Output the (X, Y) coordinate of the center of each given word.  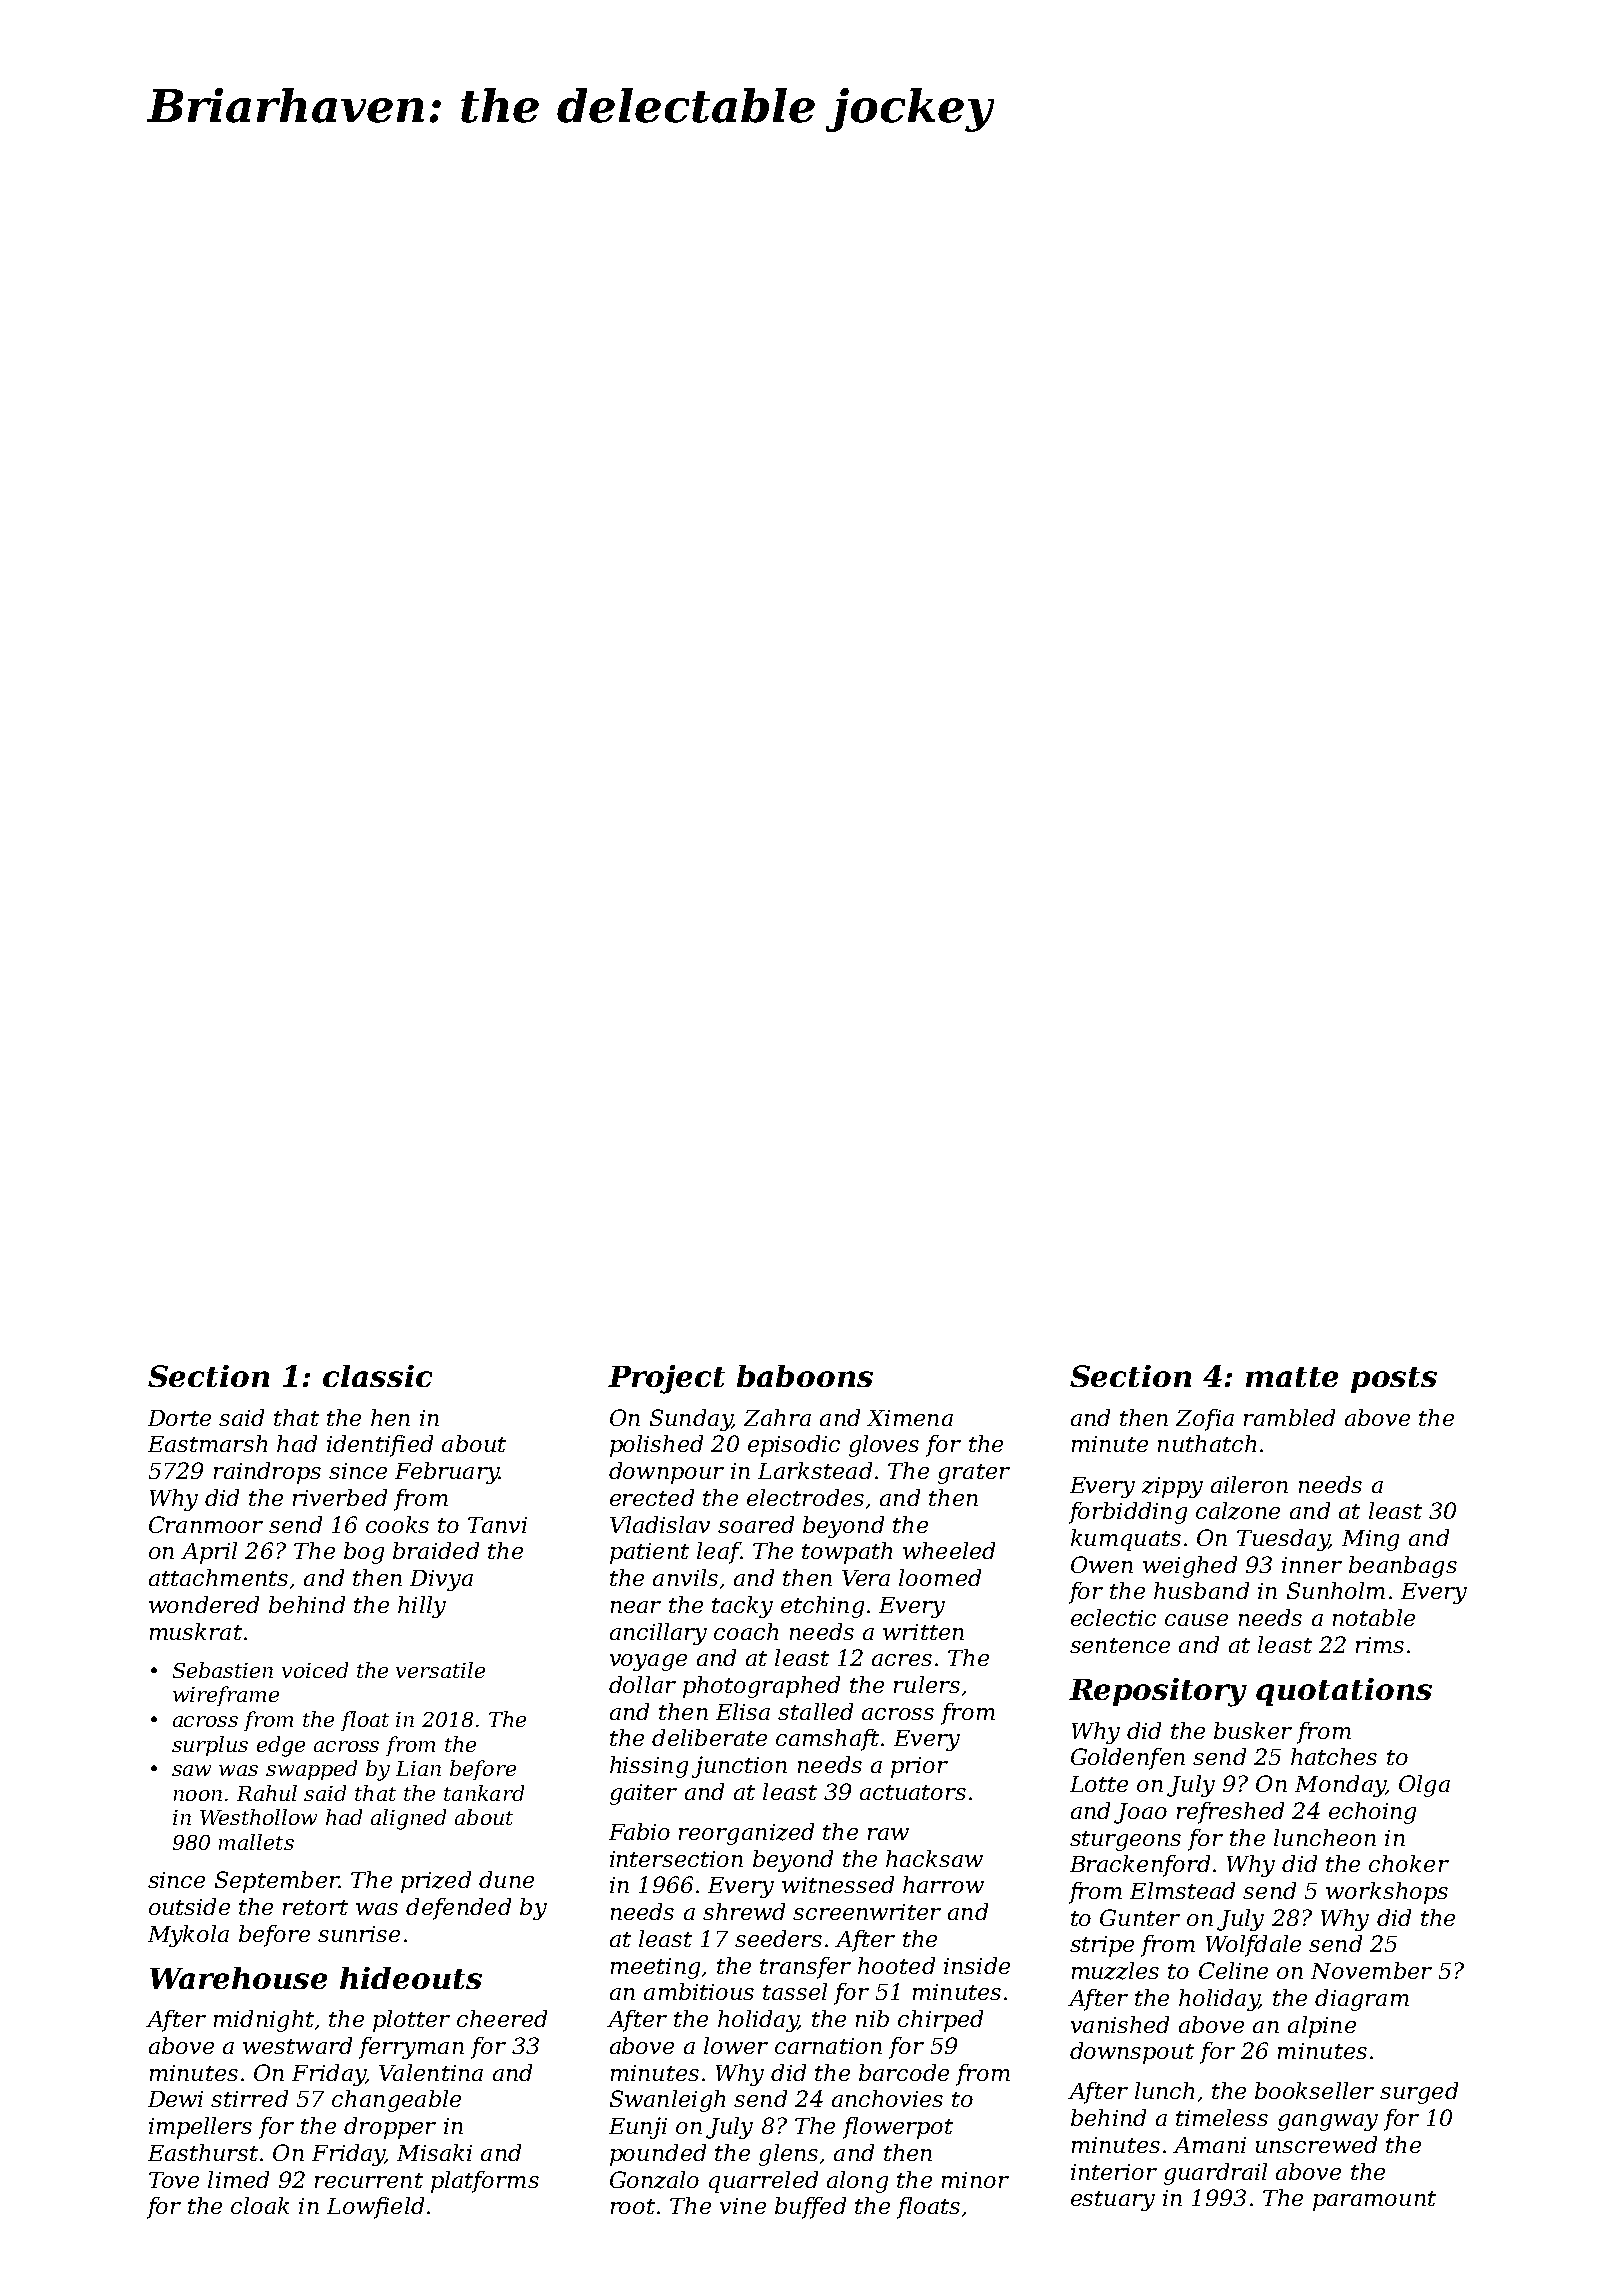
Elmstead (1182, 1890)
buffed (810, 2208)
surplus (210, 1746)
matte (1292, 1377)
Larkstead (815, 1470)
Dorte (179, 1418)
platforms (485, 2182)
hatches (1334, 1756)
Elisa (743, 1711)
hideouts (411, 1978)
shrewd (744, 1911)
